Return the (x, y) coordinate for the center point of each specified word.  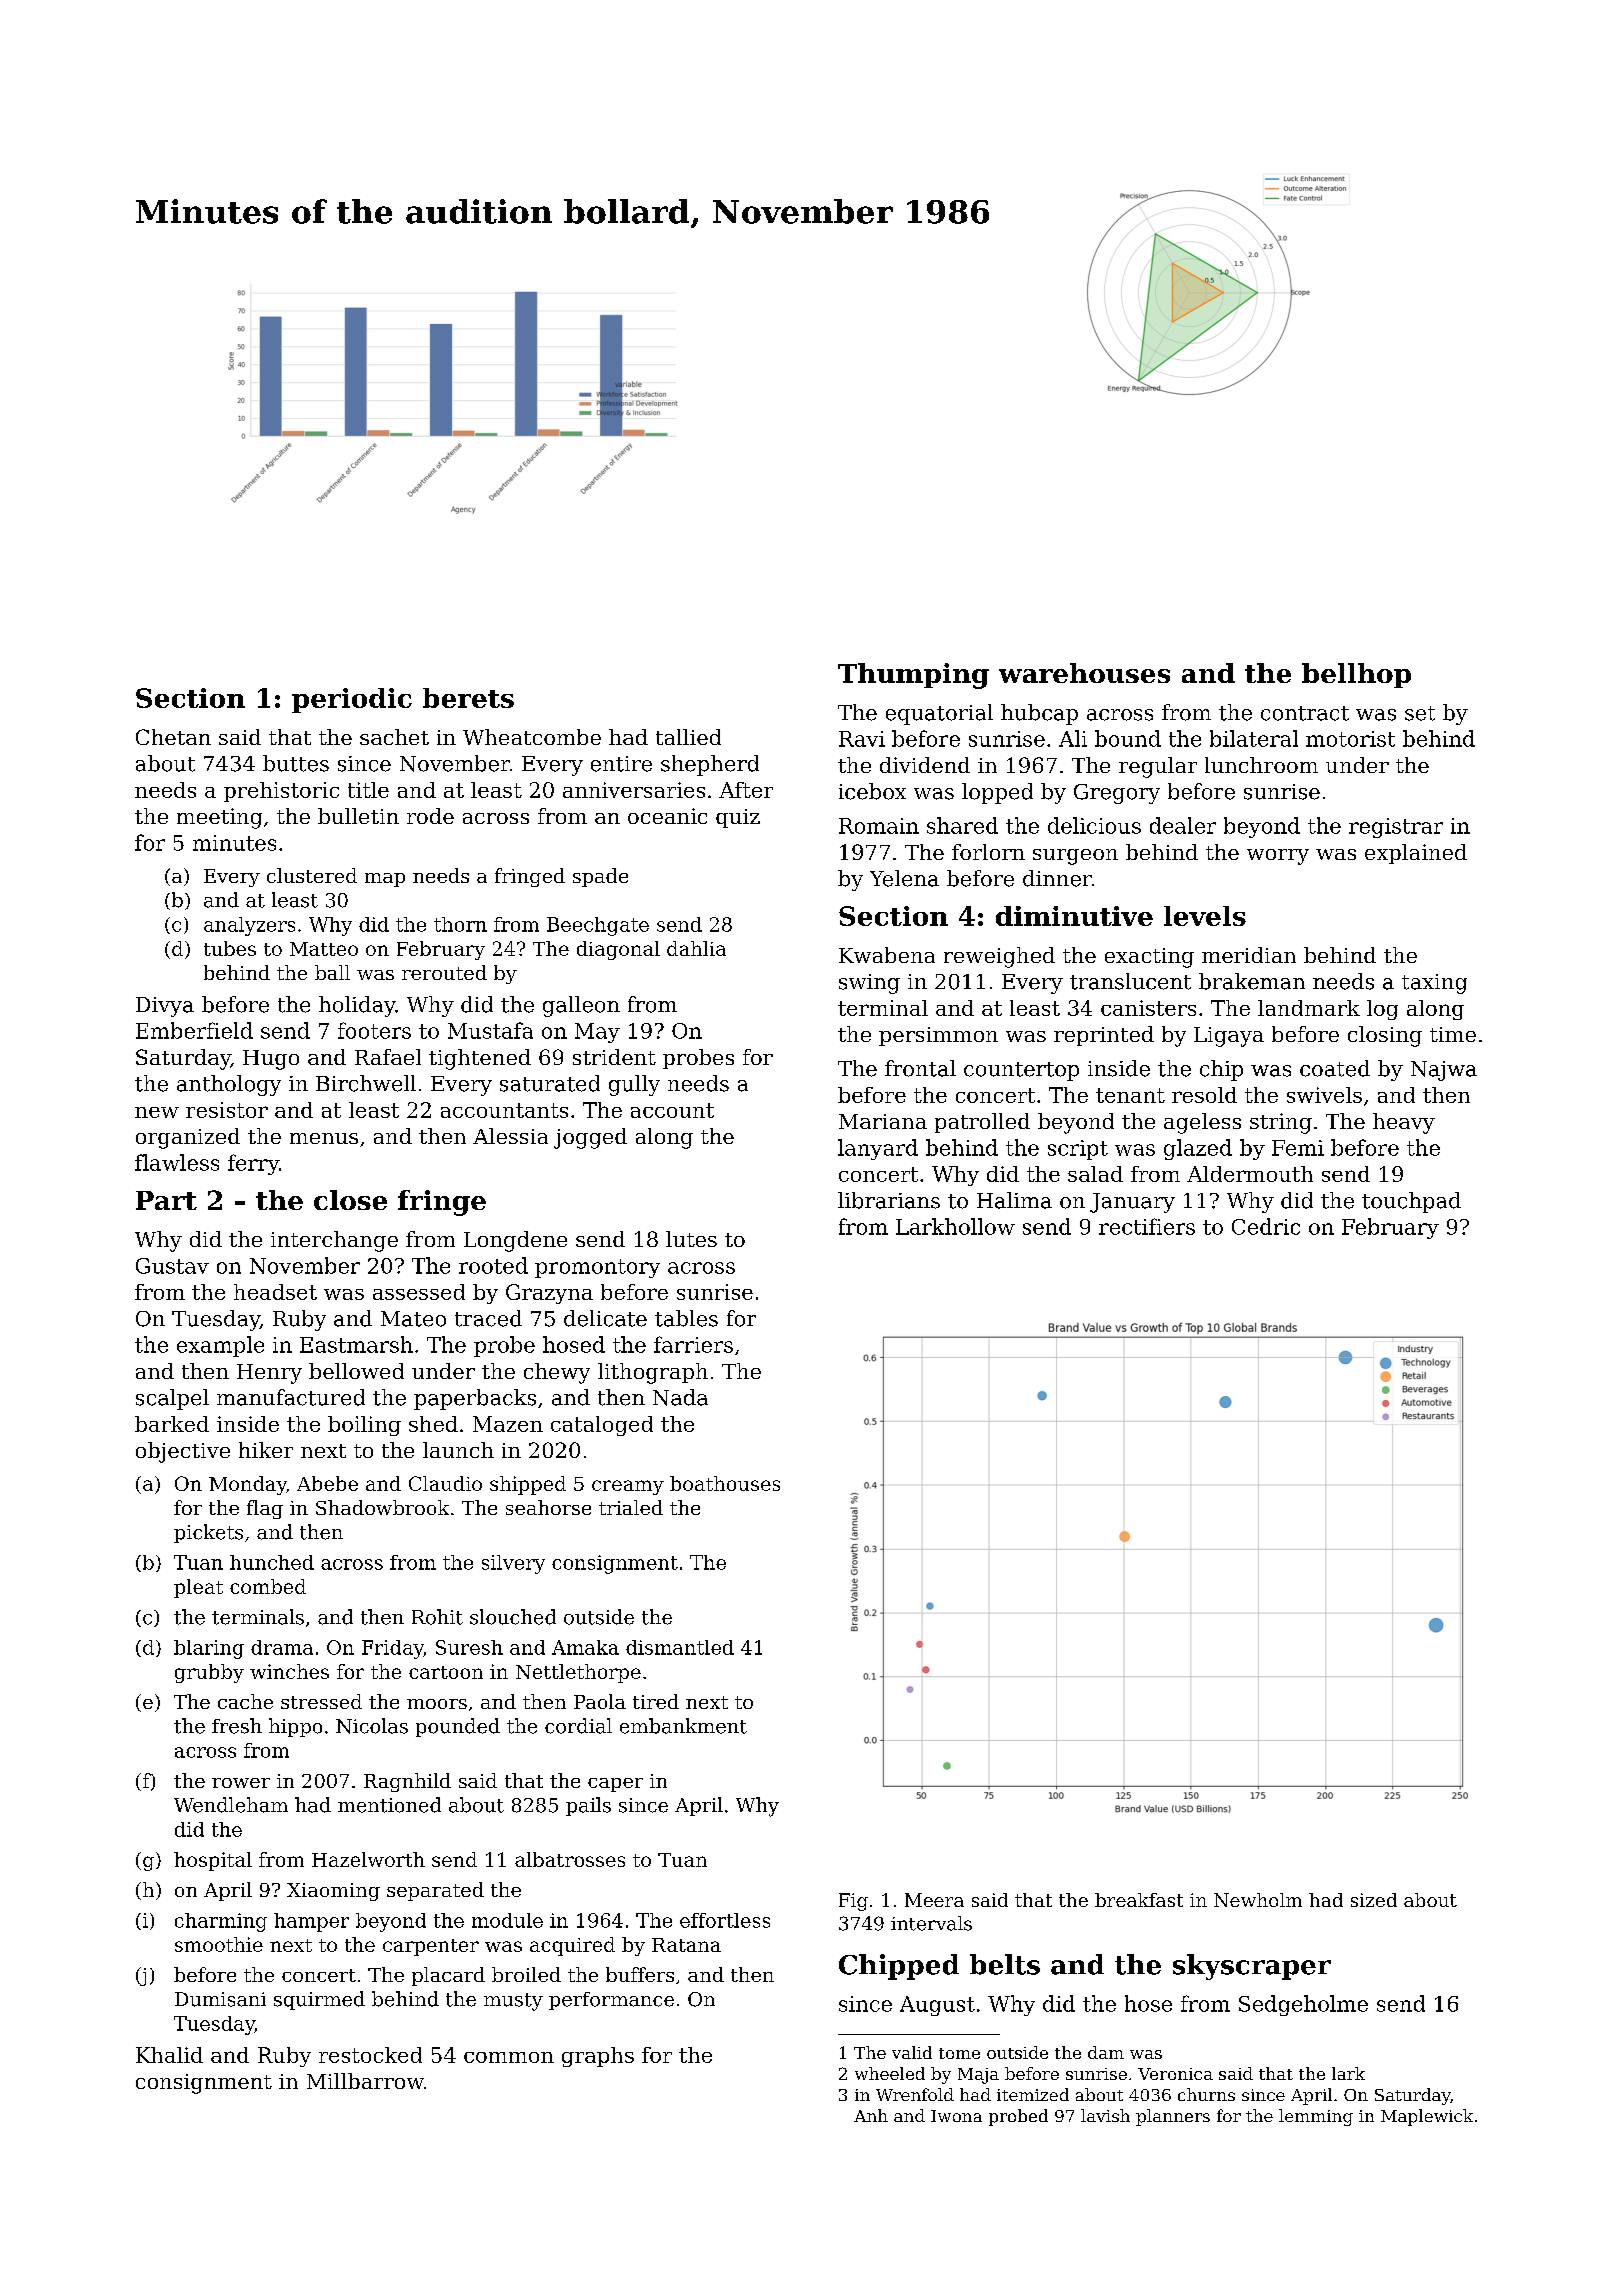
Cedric (1266, 1226)
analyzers (249, 926)
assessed (419, 1292)
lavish (1105, 2115)
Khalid (169, 2055)
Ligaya (1229, 1037)
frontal (920, 1068)
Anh (871, 2115)
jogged (590, 1138)
